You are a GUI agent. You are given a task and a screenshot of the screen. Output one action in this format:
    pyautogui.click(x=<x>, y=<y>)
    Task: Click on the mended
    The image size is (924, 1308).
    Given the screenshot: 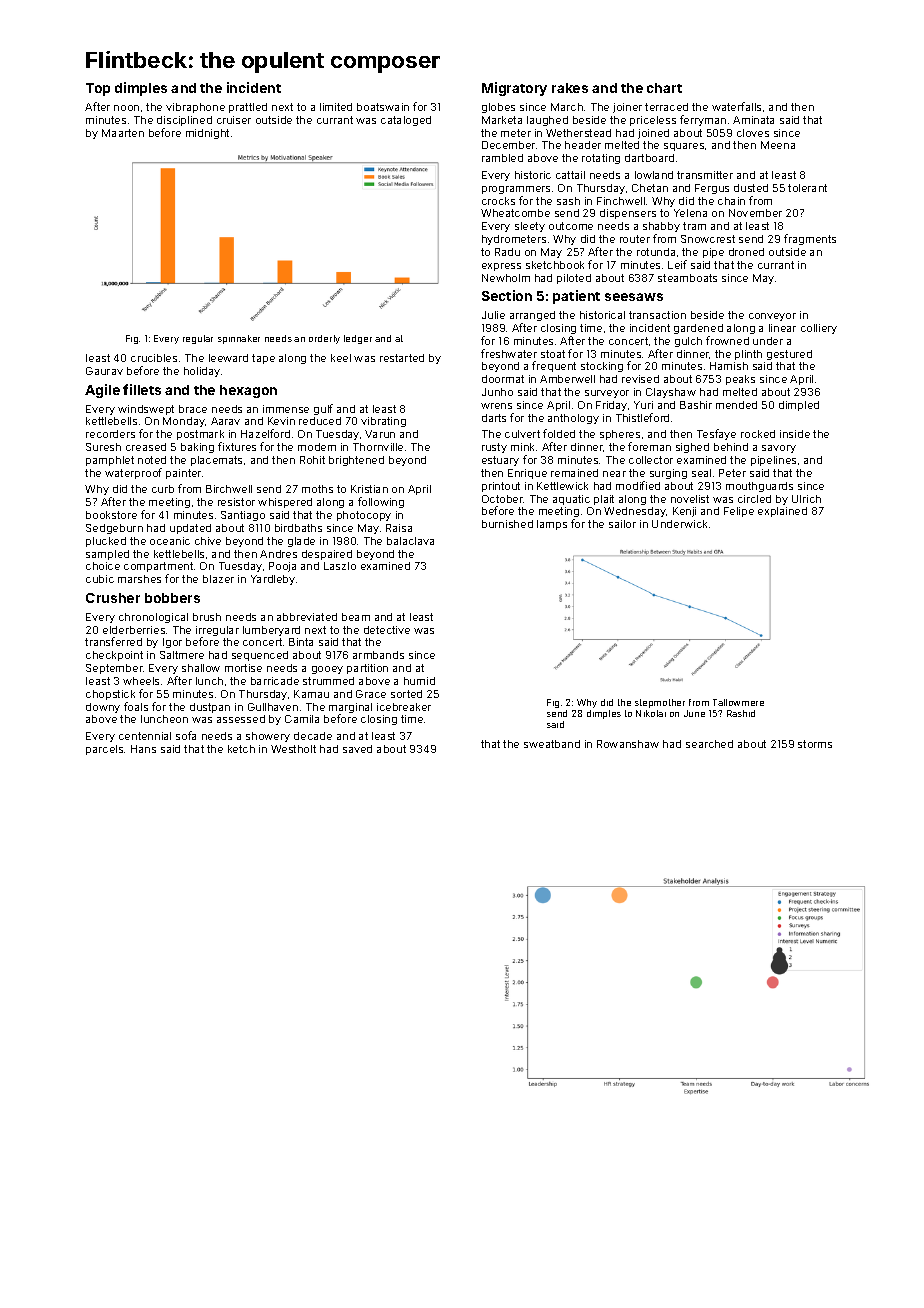 What is the action you would take?
    pyautogui.click(x=736, y=405)
